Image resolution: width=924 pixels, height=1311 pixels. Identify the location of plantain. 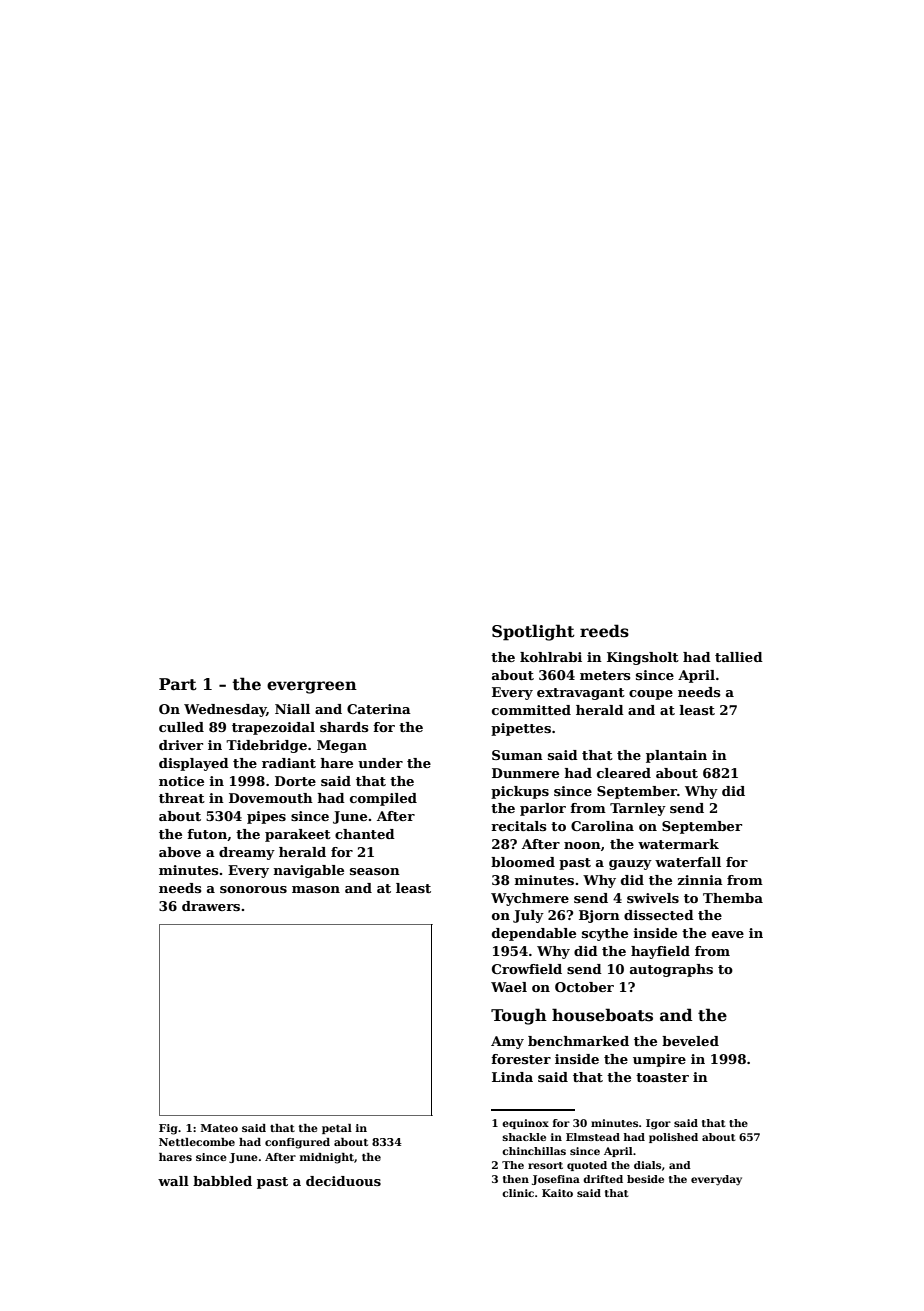
(676, 756).
